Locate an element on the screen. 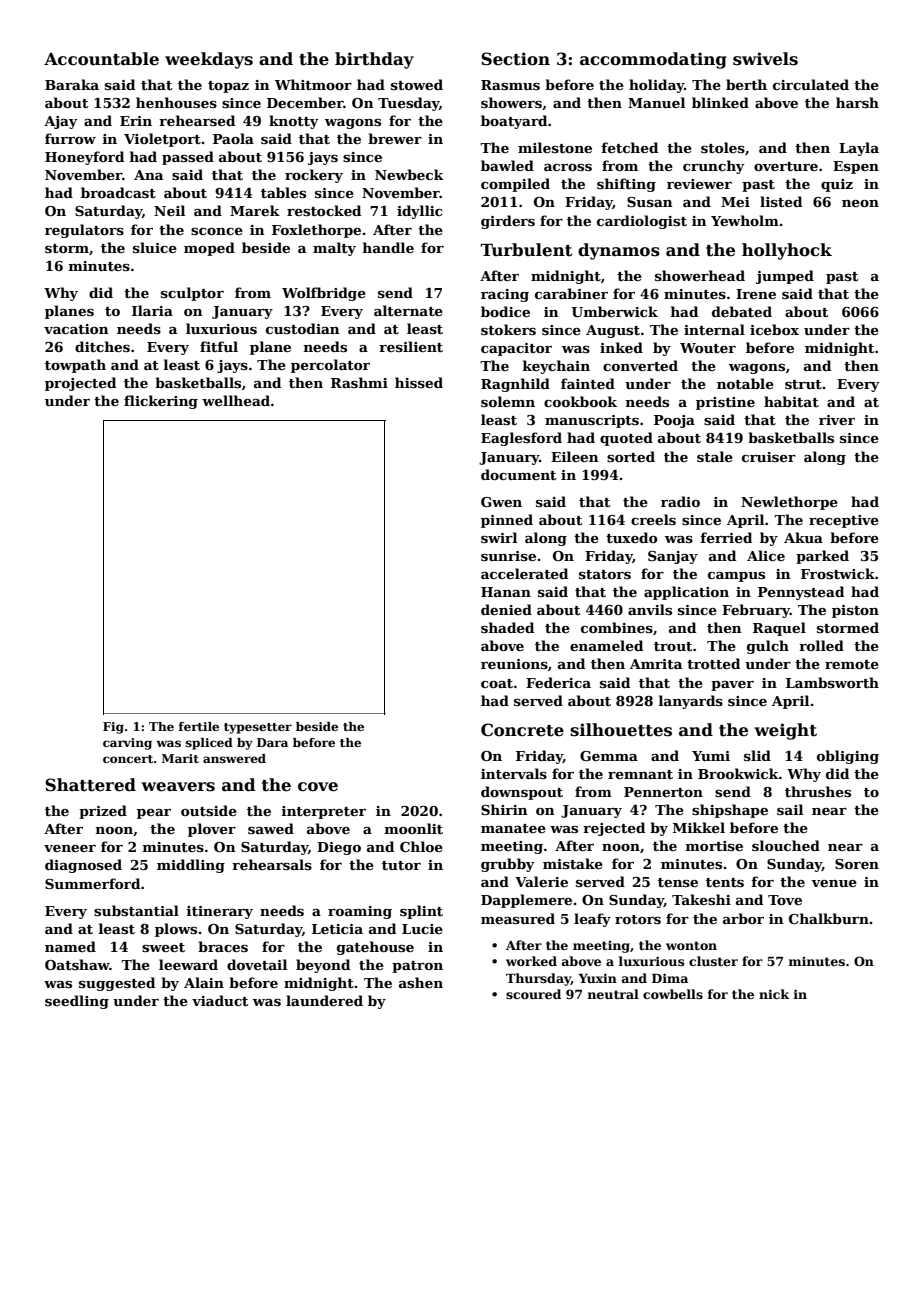  brewer is located at coordinates (395, 138).
